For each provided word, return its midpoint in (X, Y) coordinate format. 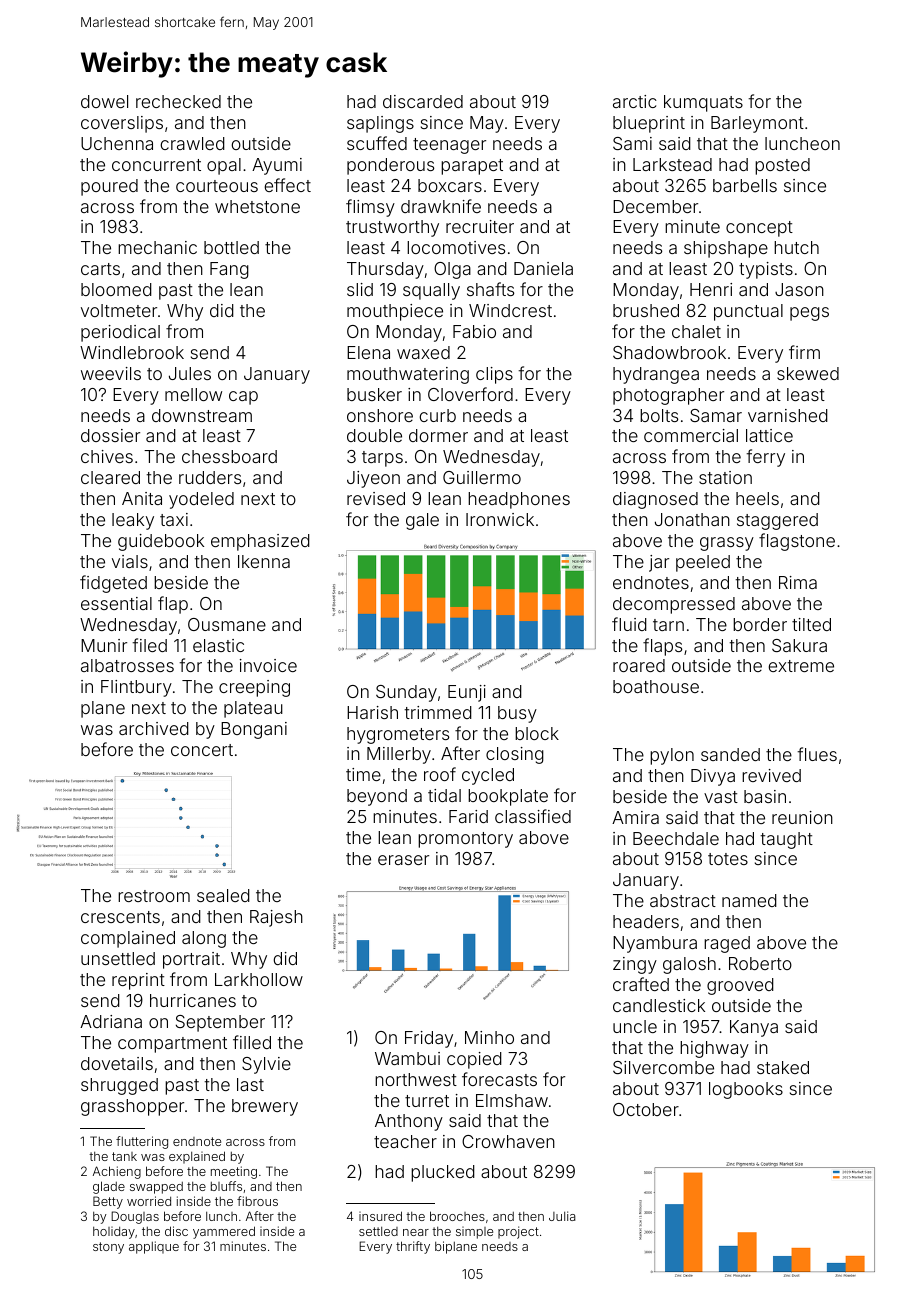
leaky (133, 521)
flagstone (797, 542)
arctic (635, 101)
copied (474, 1060)
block (537, 733)
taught (786, 840)
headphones (519, 500)
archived (154, 728)
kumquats (703, 103)
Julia (562, 1216)
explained (197, 1157)
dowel (104, 101)
